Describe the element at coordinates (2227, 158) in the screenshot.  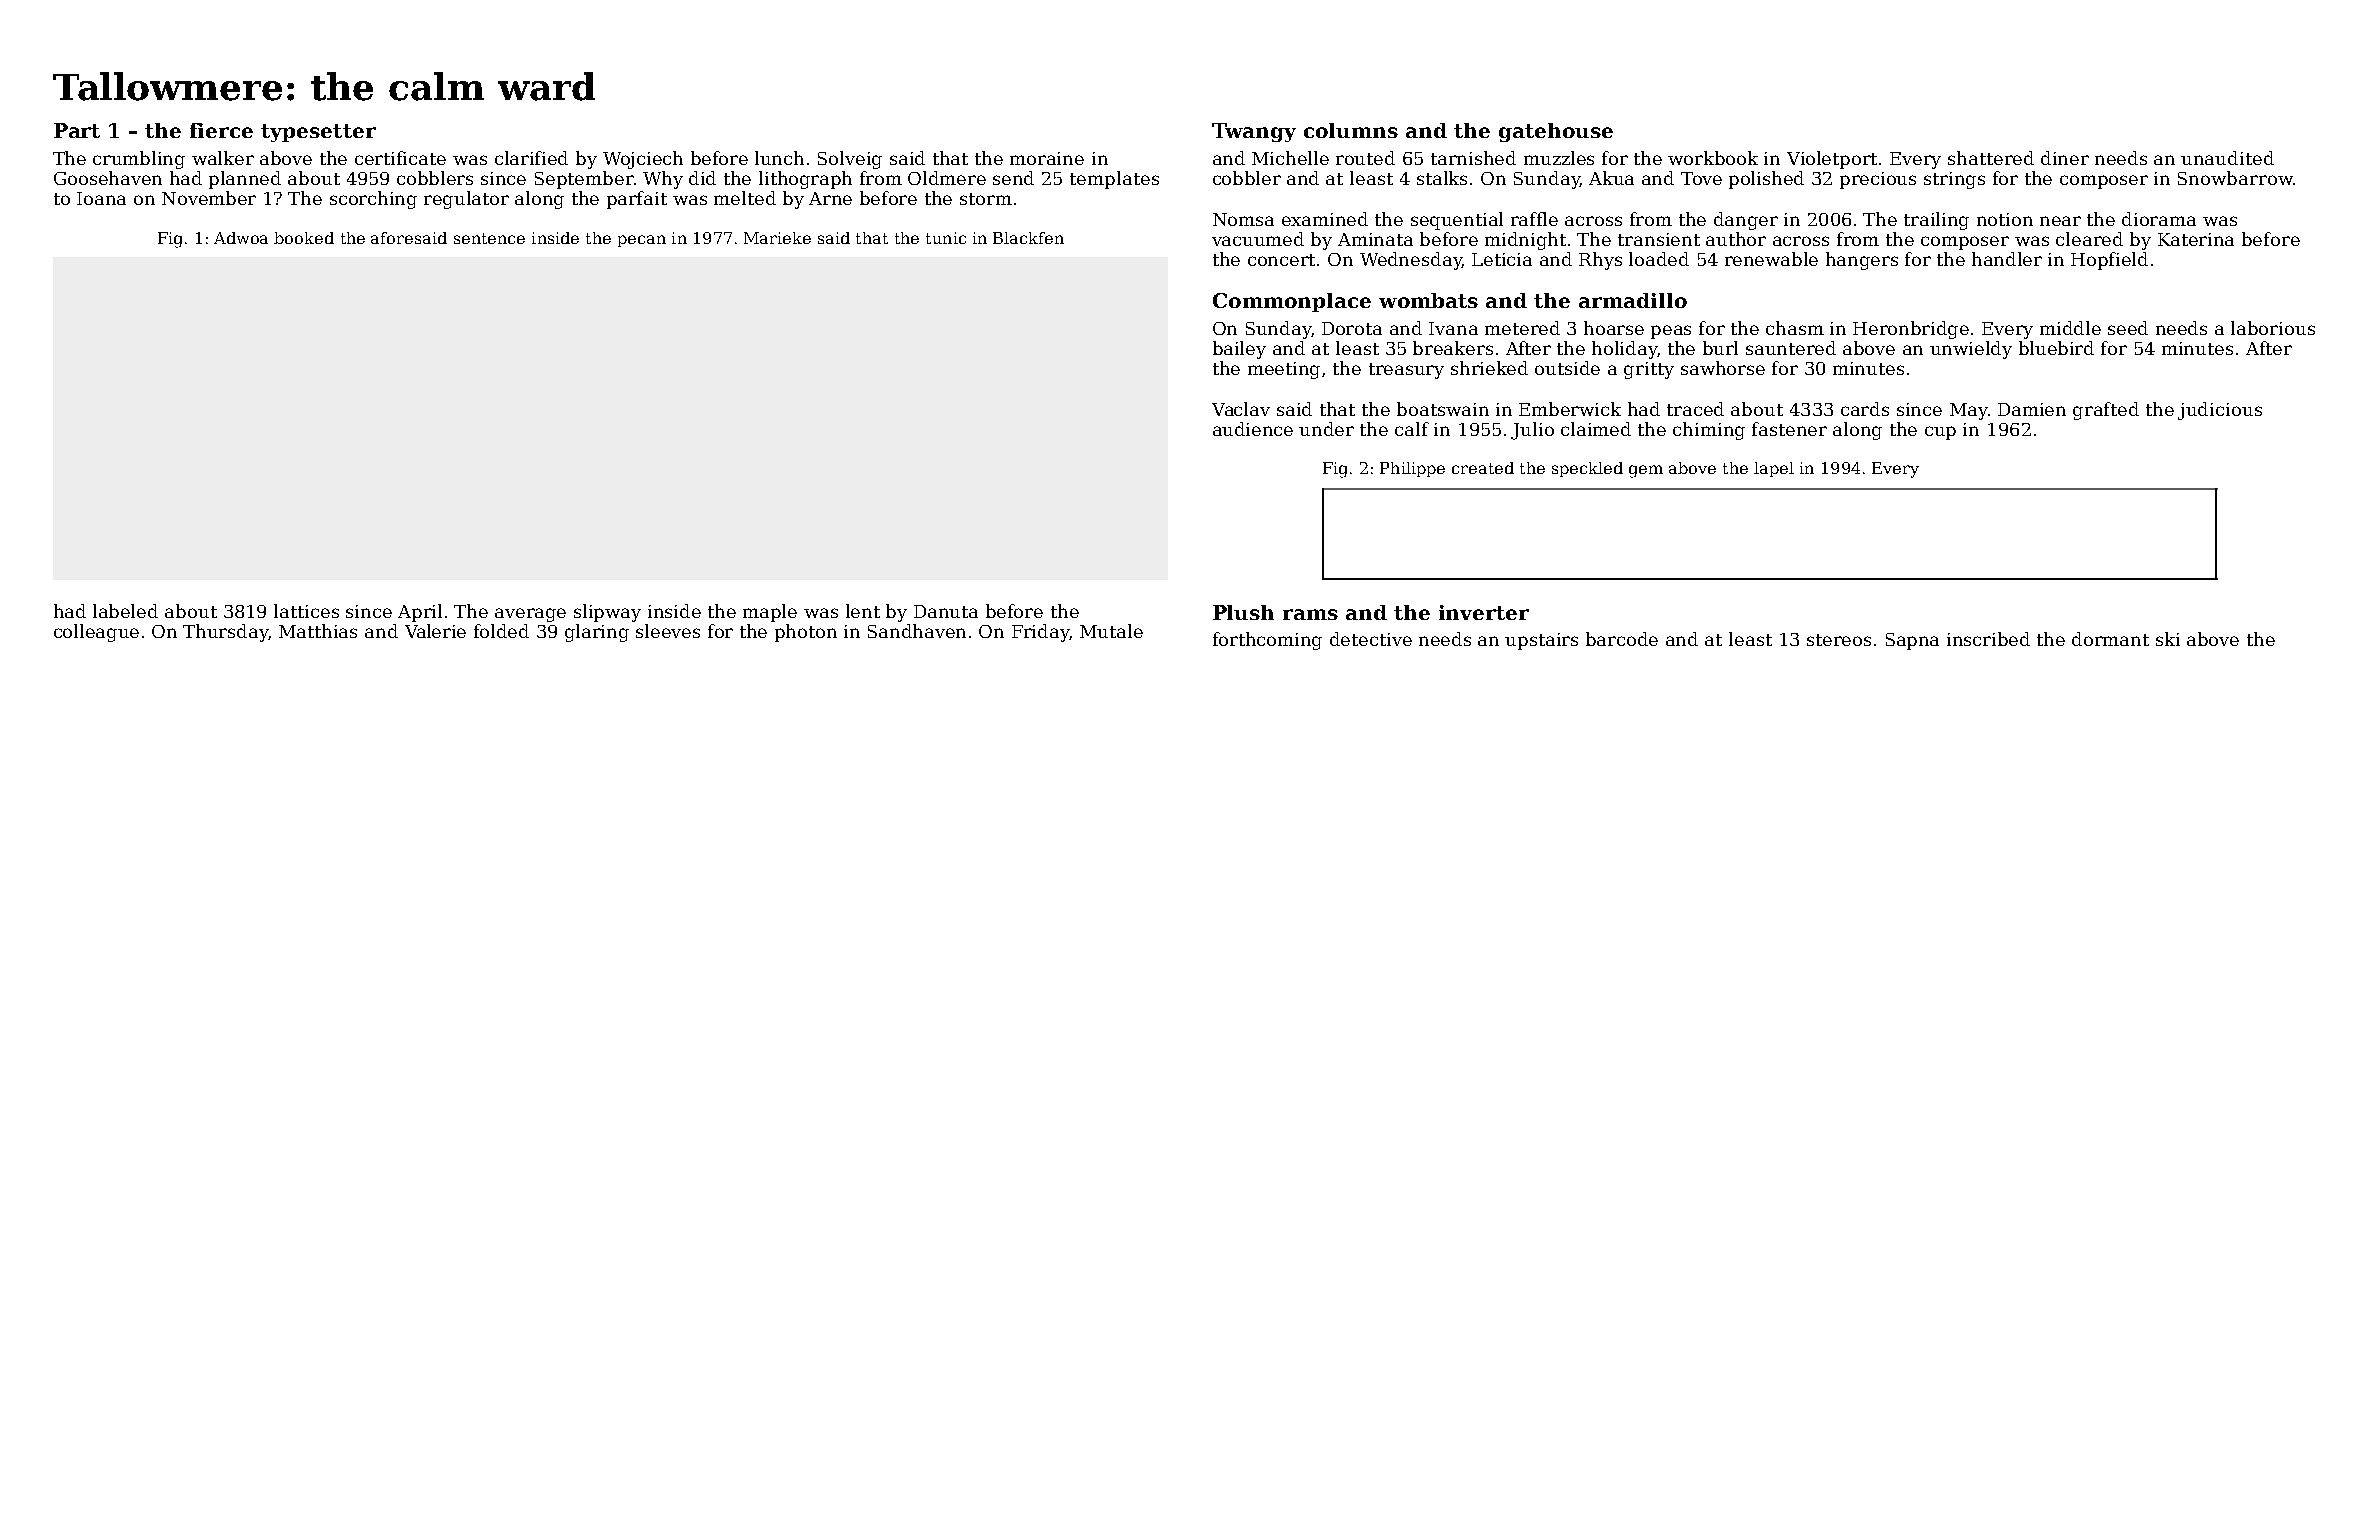
I see `unaudited` at that location.
